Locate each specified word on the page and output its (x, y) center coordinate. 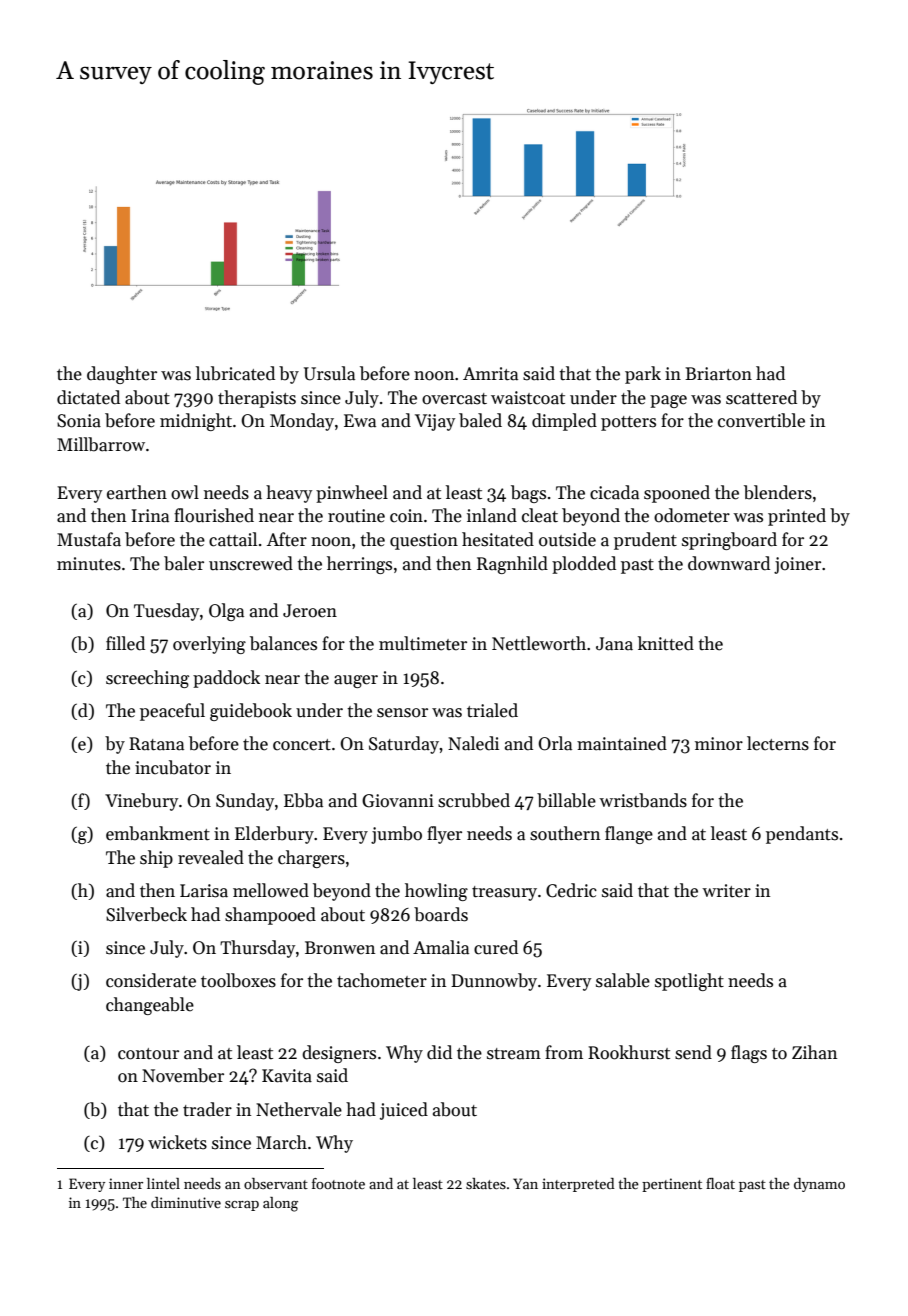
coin (406, 516)
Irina (150, 516)
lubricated (235, 373)
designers (339, 1054)
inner (126, 1183)
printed (797, 517)
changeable (150, 1006)
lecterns (778, 743)
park (643, 375)
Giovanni (398, 801)
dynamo (819, 1185)
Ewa (360, 421)
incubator (173, 767)
